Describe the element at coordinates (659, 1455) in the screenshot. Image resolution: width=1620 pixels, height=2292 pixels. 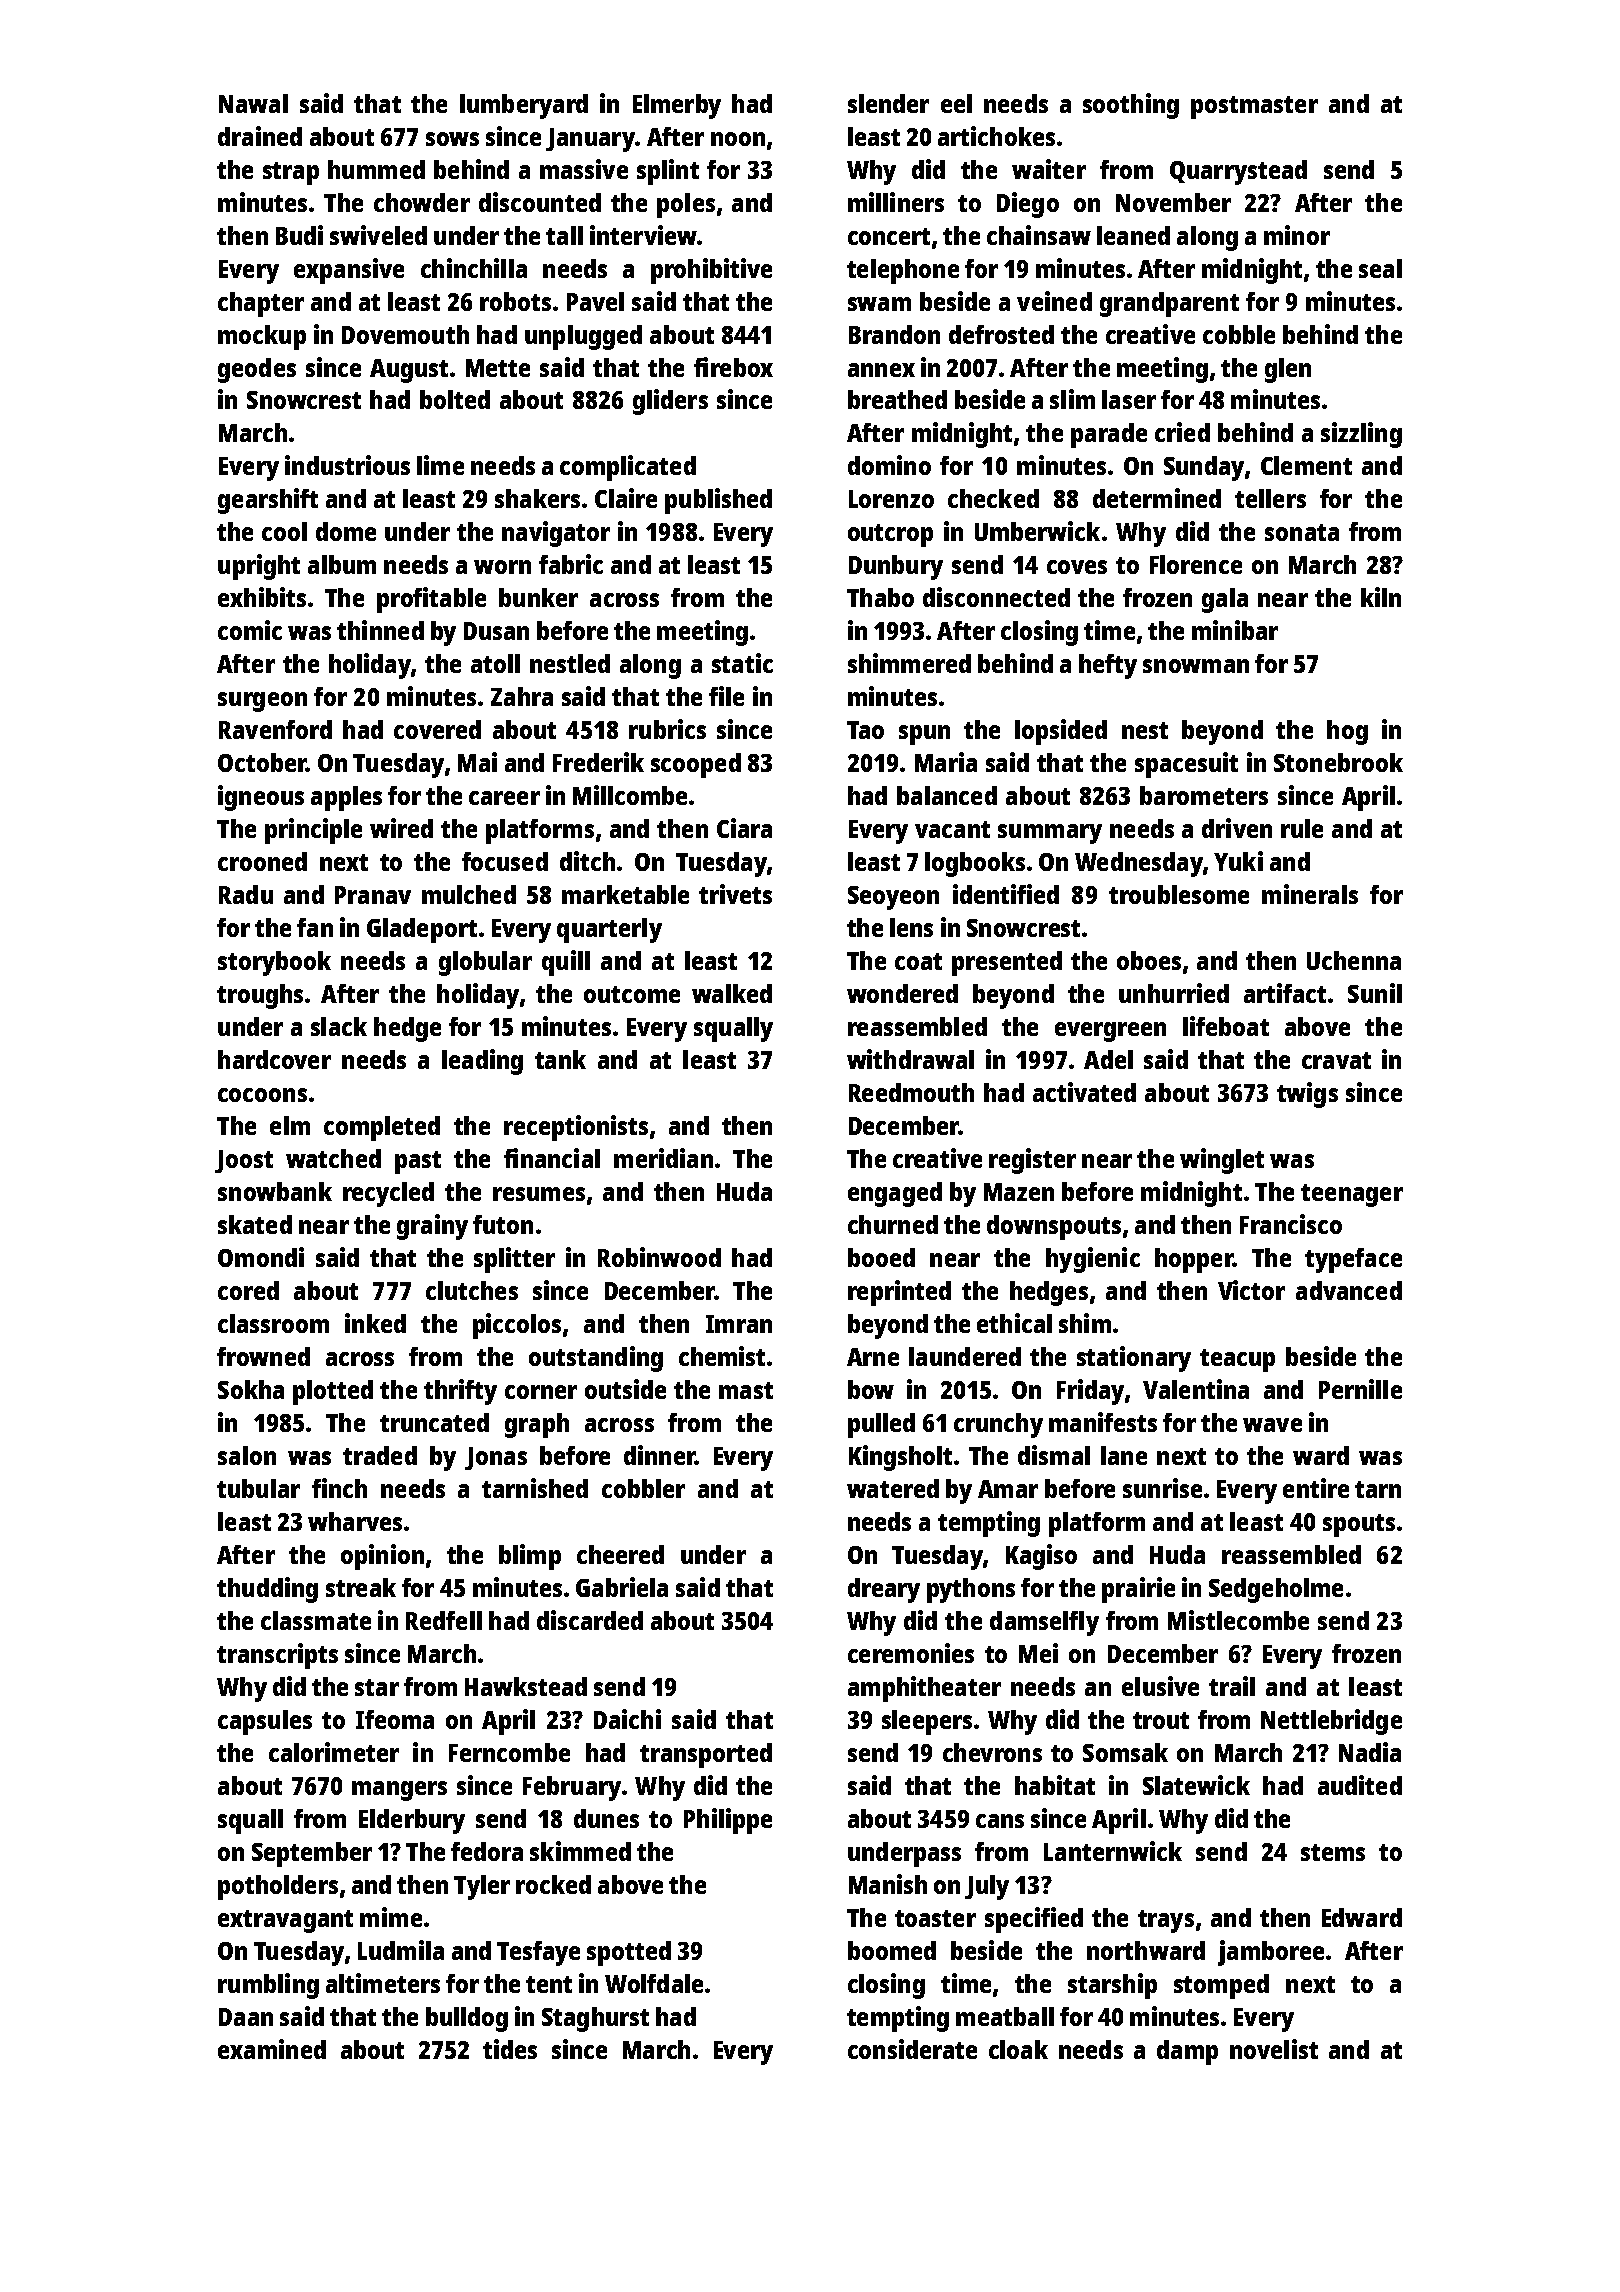
I see `dinner` at that location.
